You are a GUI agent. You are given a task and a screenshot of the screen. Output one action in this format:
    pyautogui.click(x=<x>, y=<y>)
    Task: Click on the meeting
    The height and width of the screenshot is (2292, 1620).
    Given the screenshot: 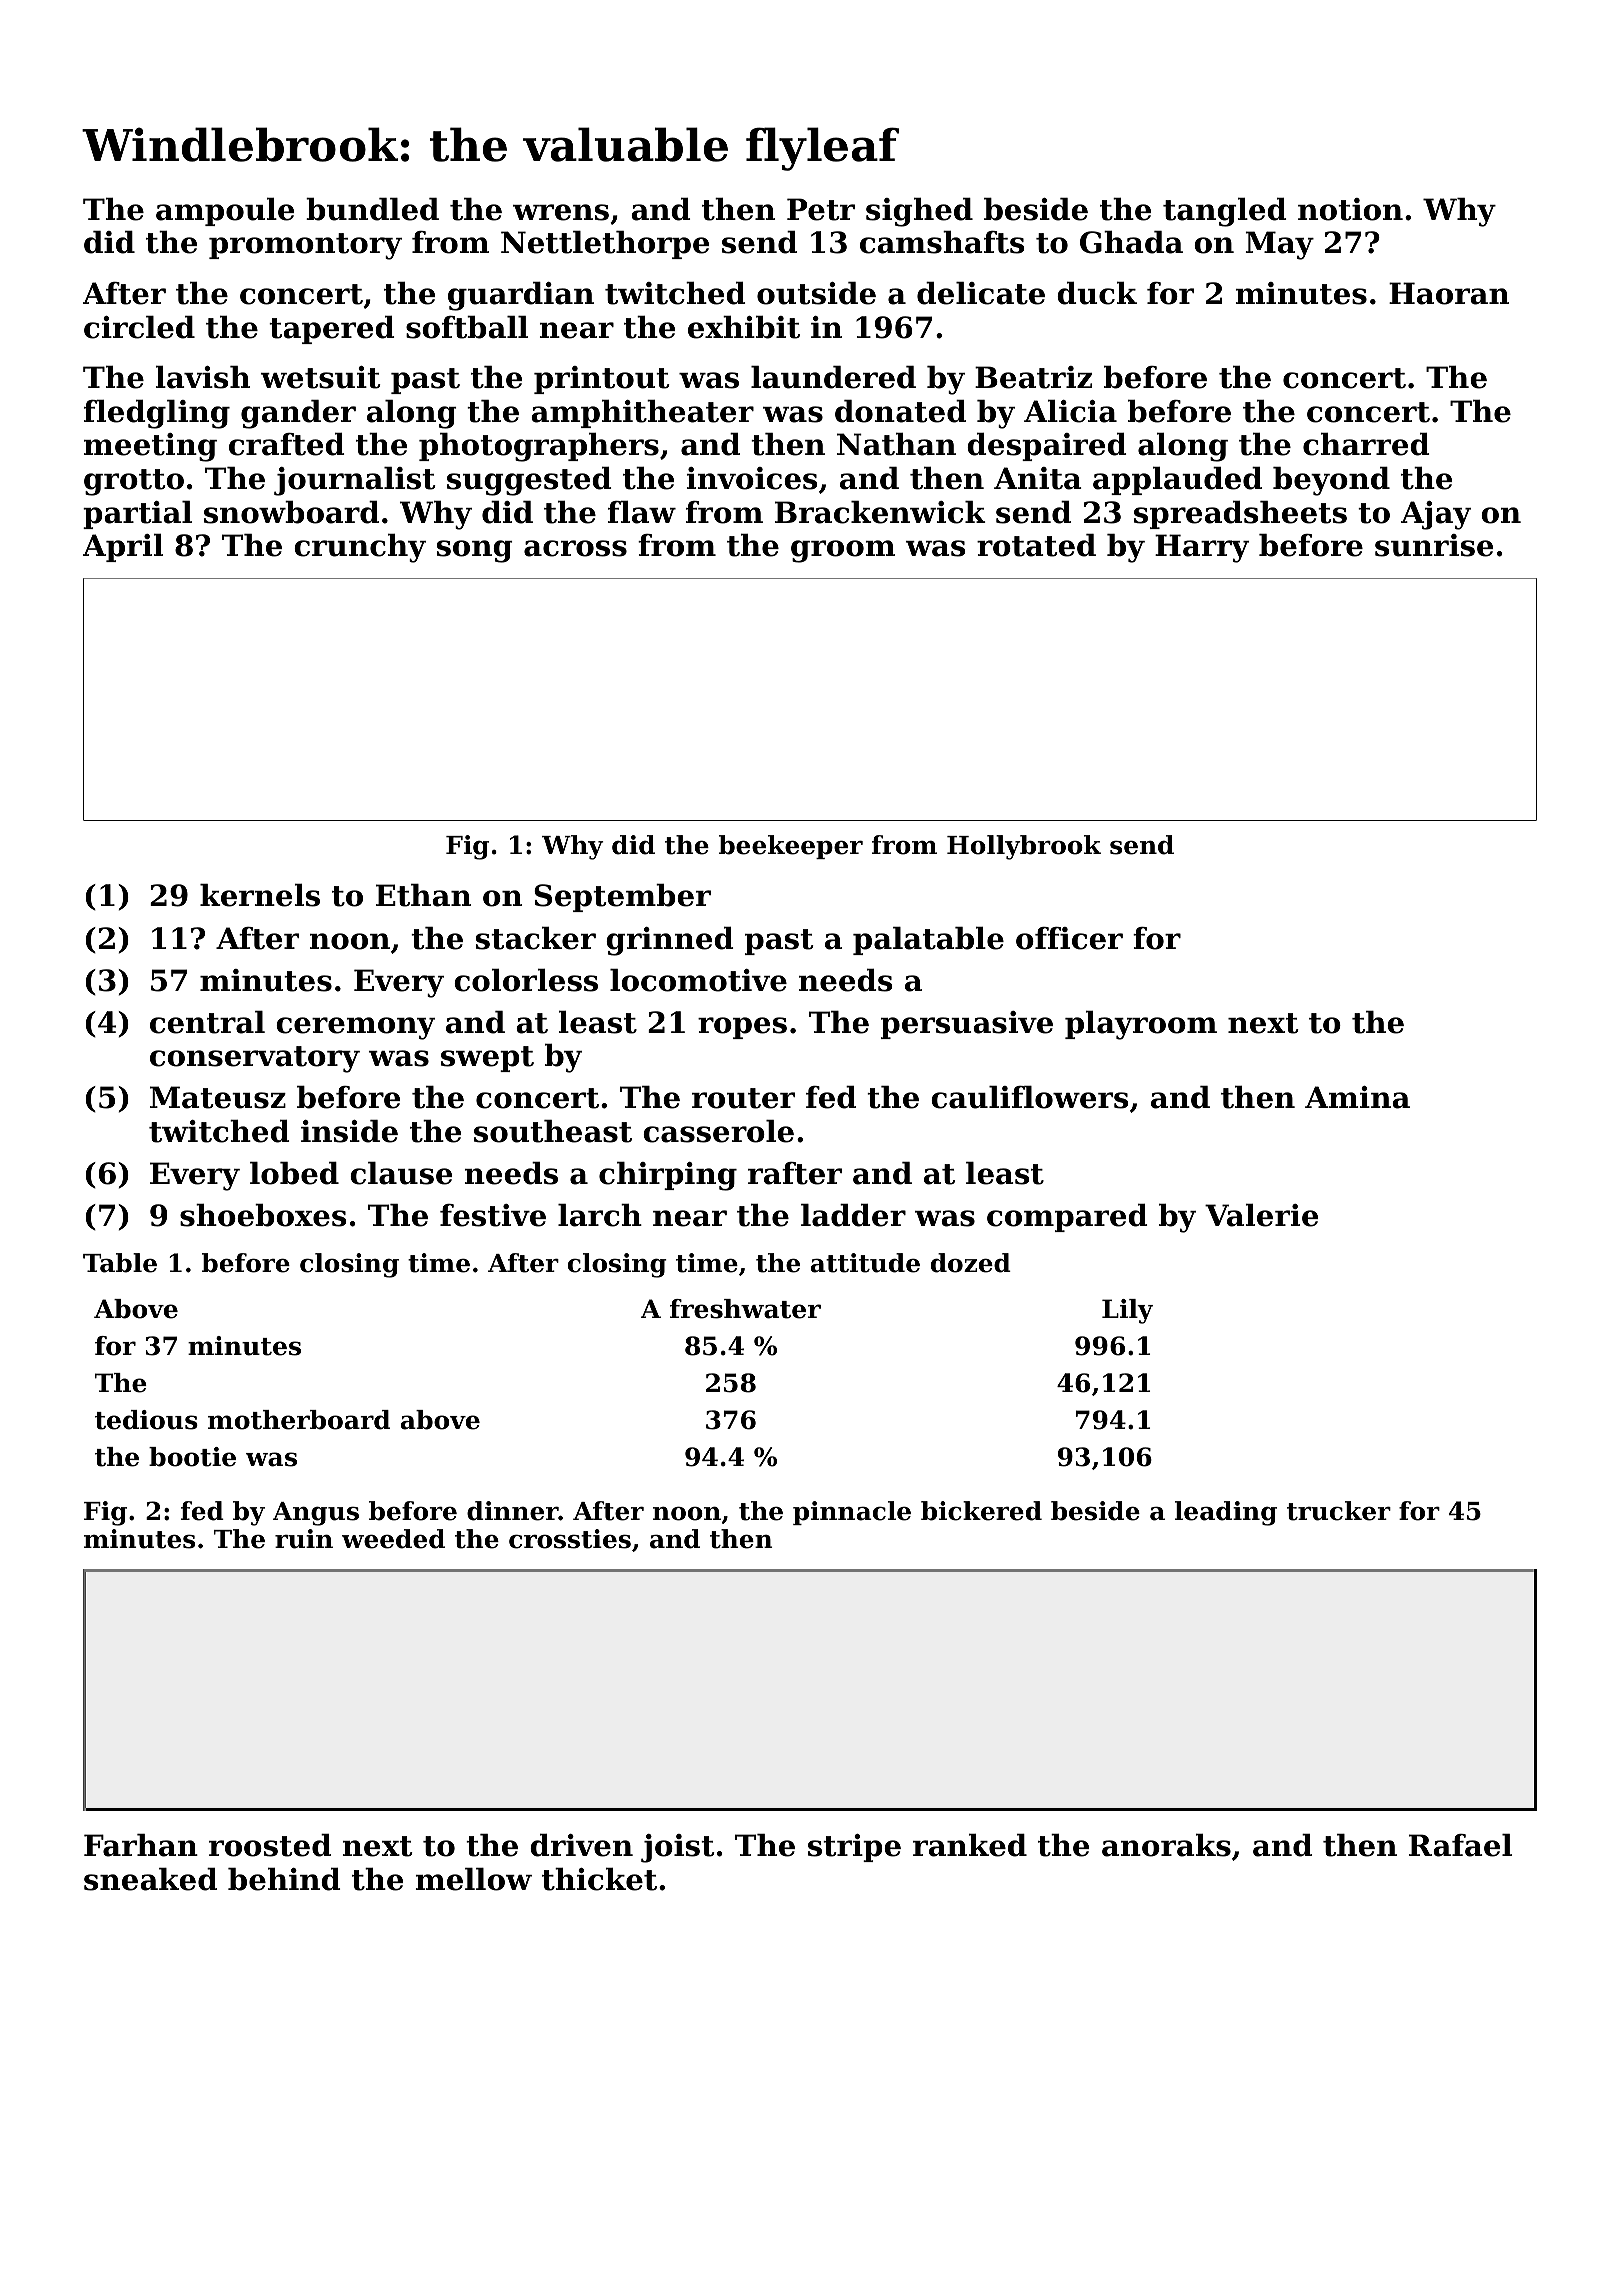 What is the action you would take?
    pyautogui.click(x=150, y=447)
